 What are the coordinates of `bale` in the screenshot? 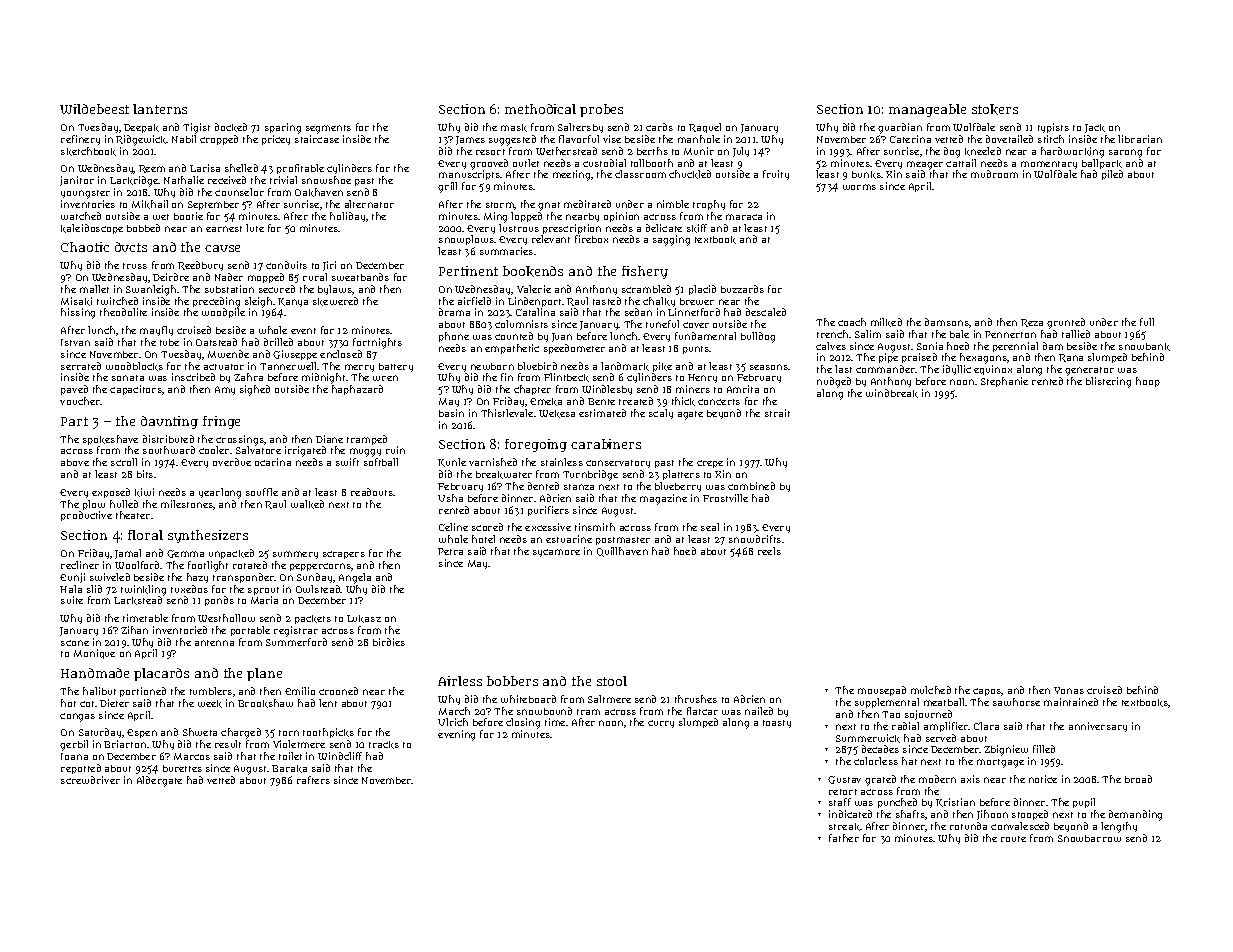 It's located at (959, 334).
